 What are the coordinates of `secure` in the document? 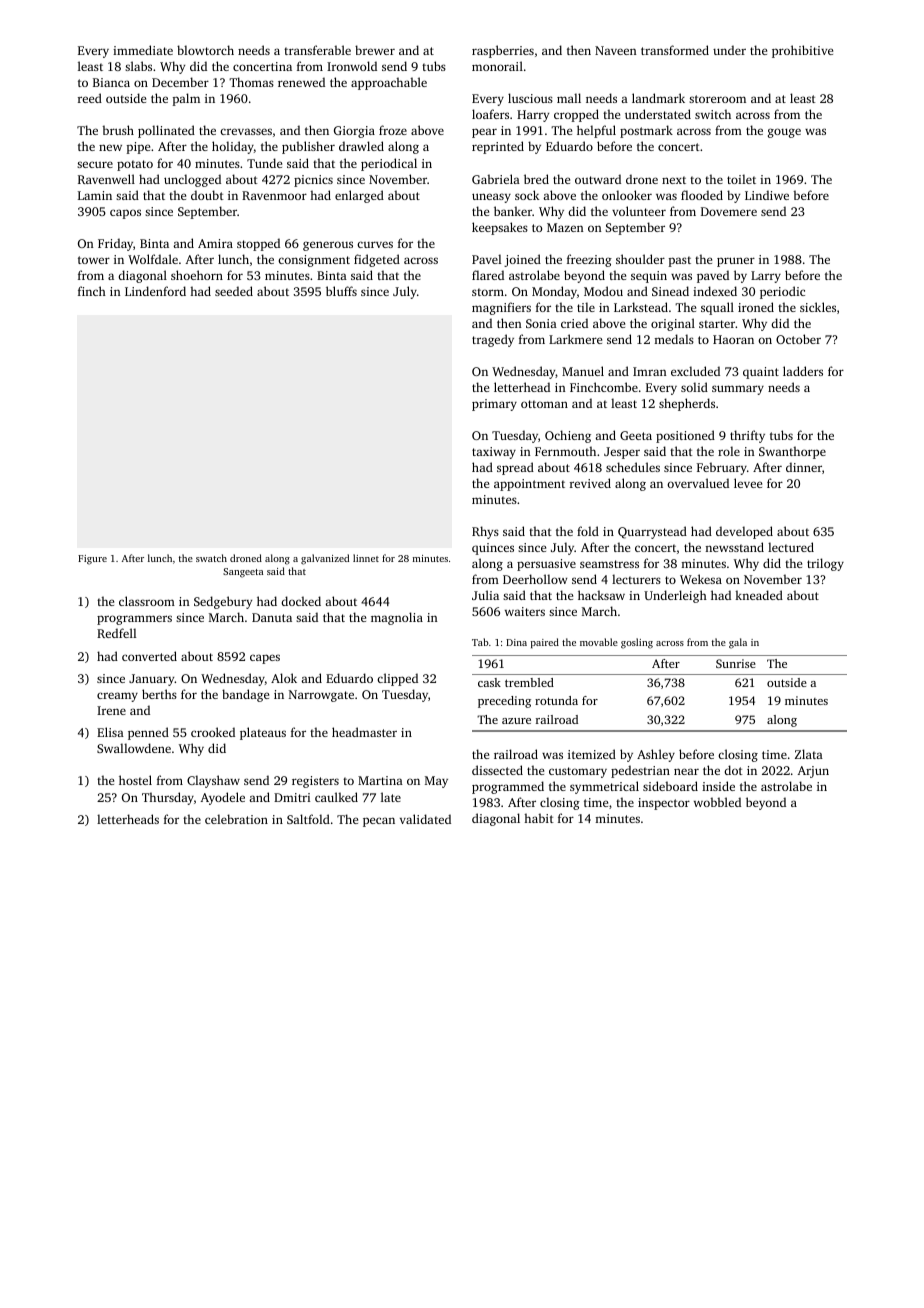 It's located at (95, 164).
